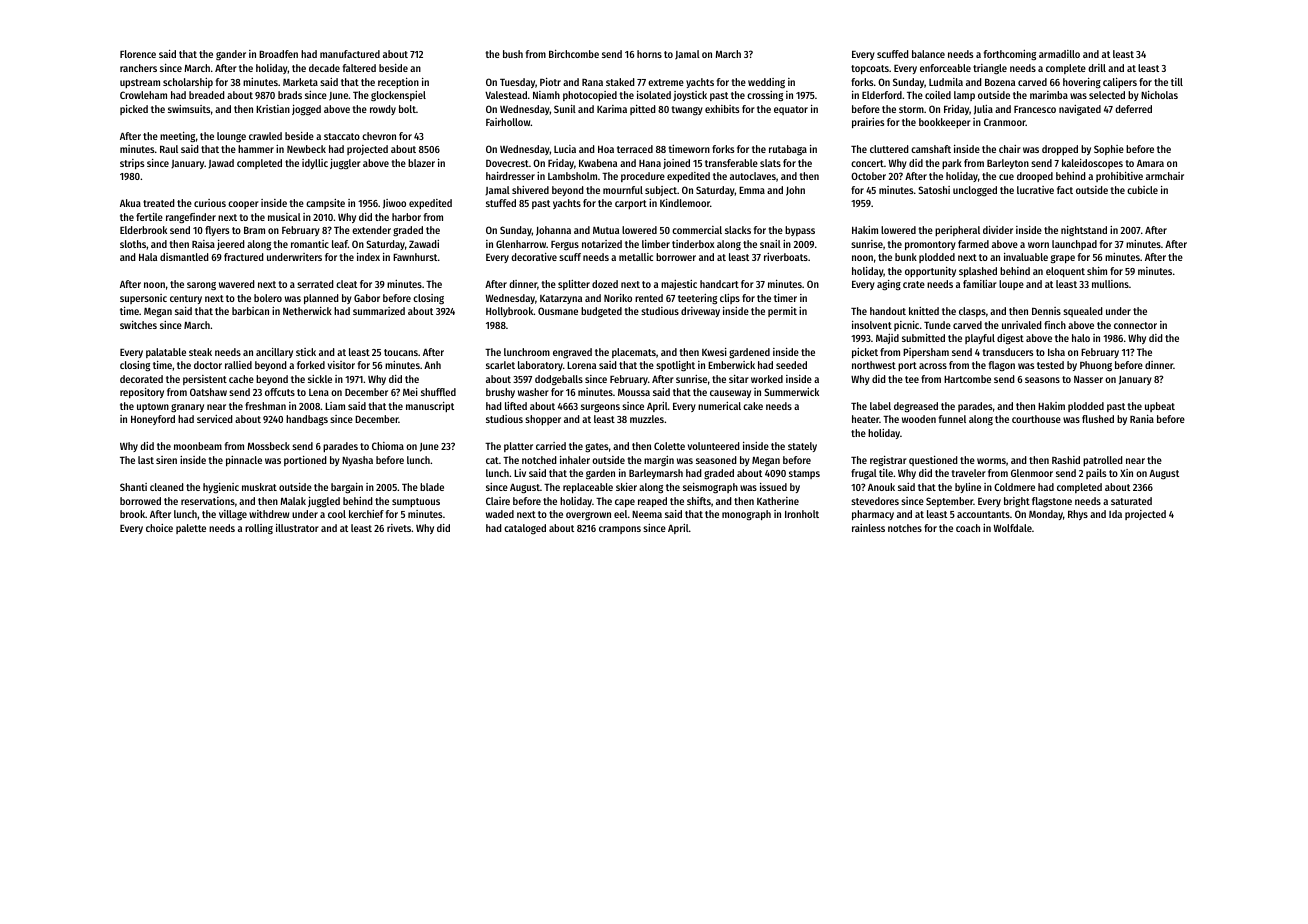 This screenshot has width=1308, height=924. Describe the element at coordinates (612, 109) in the screenshot. I see `Karima` at that location.
